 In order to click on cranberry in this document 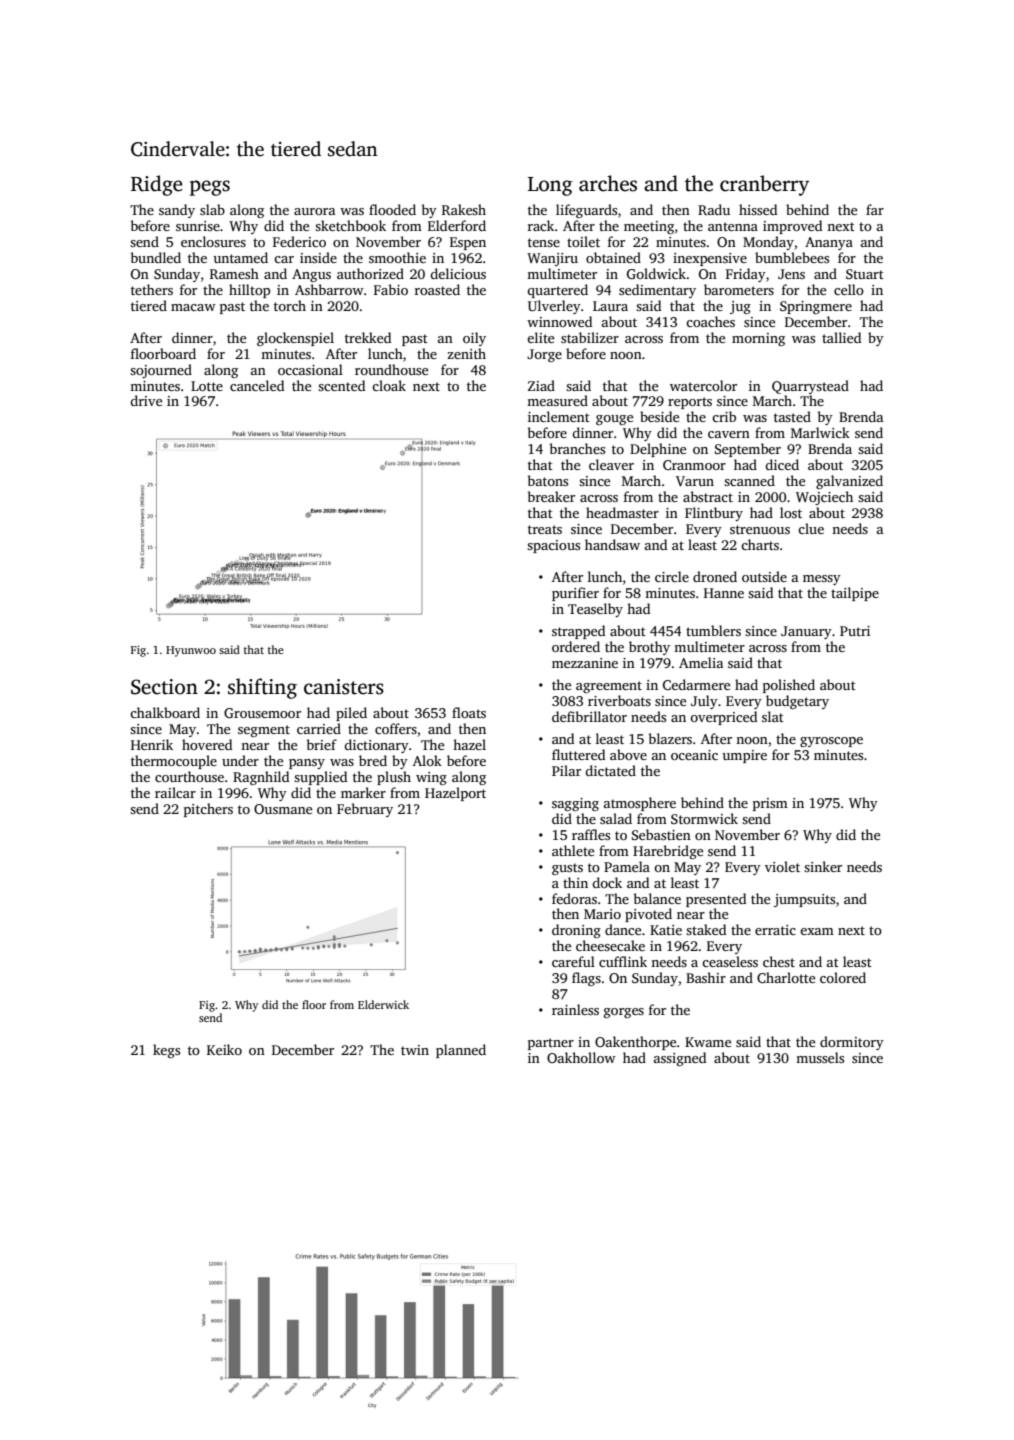, I will do `click(764, 185)`.
